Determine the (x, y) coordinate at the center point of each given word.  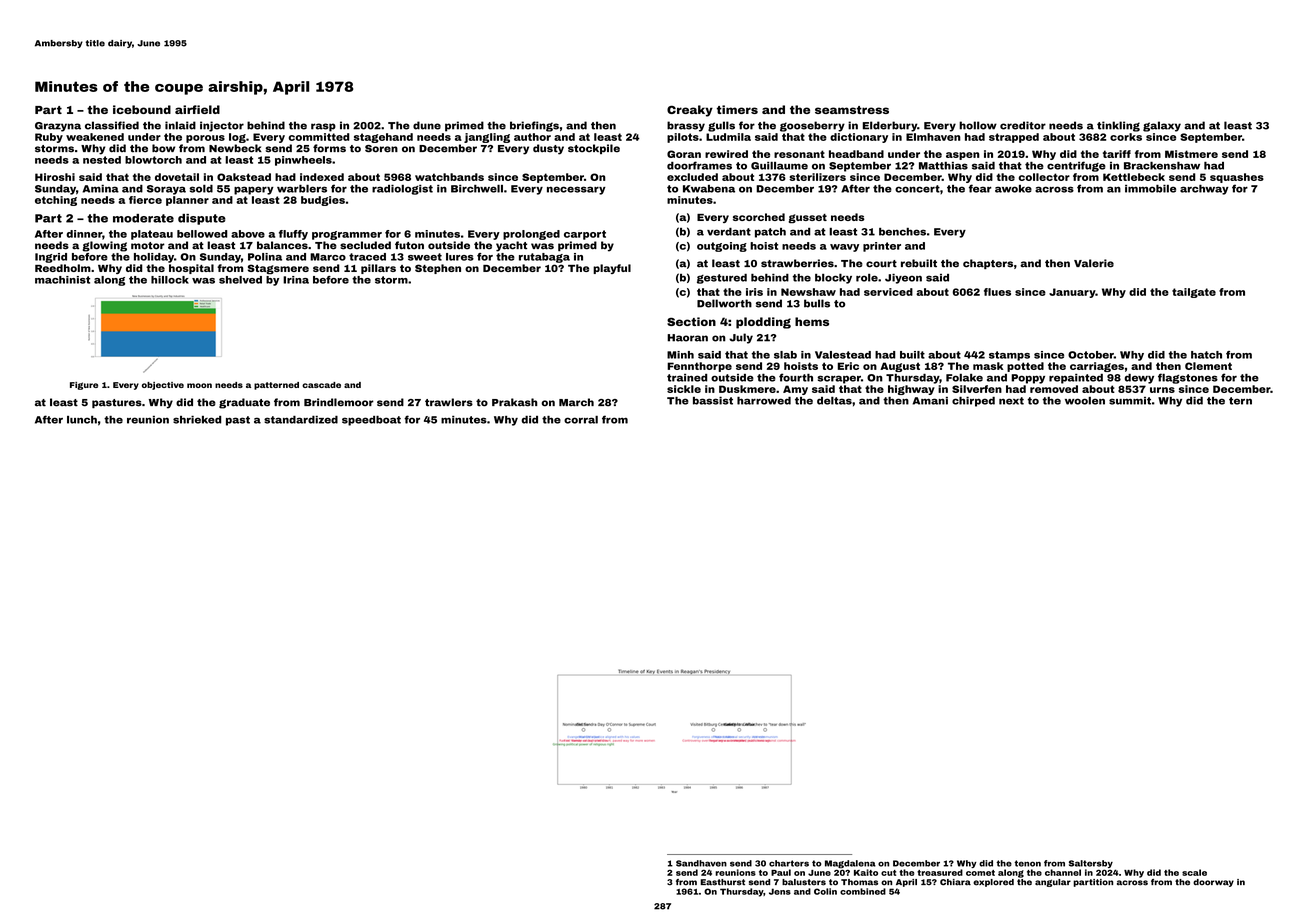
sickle (684, 389)
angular (1053, 883)
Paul (781, 872)
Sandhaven (701, 863)
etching (56, 201)
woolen (1085, 401)
